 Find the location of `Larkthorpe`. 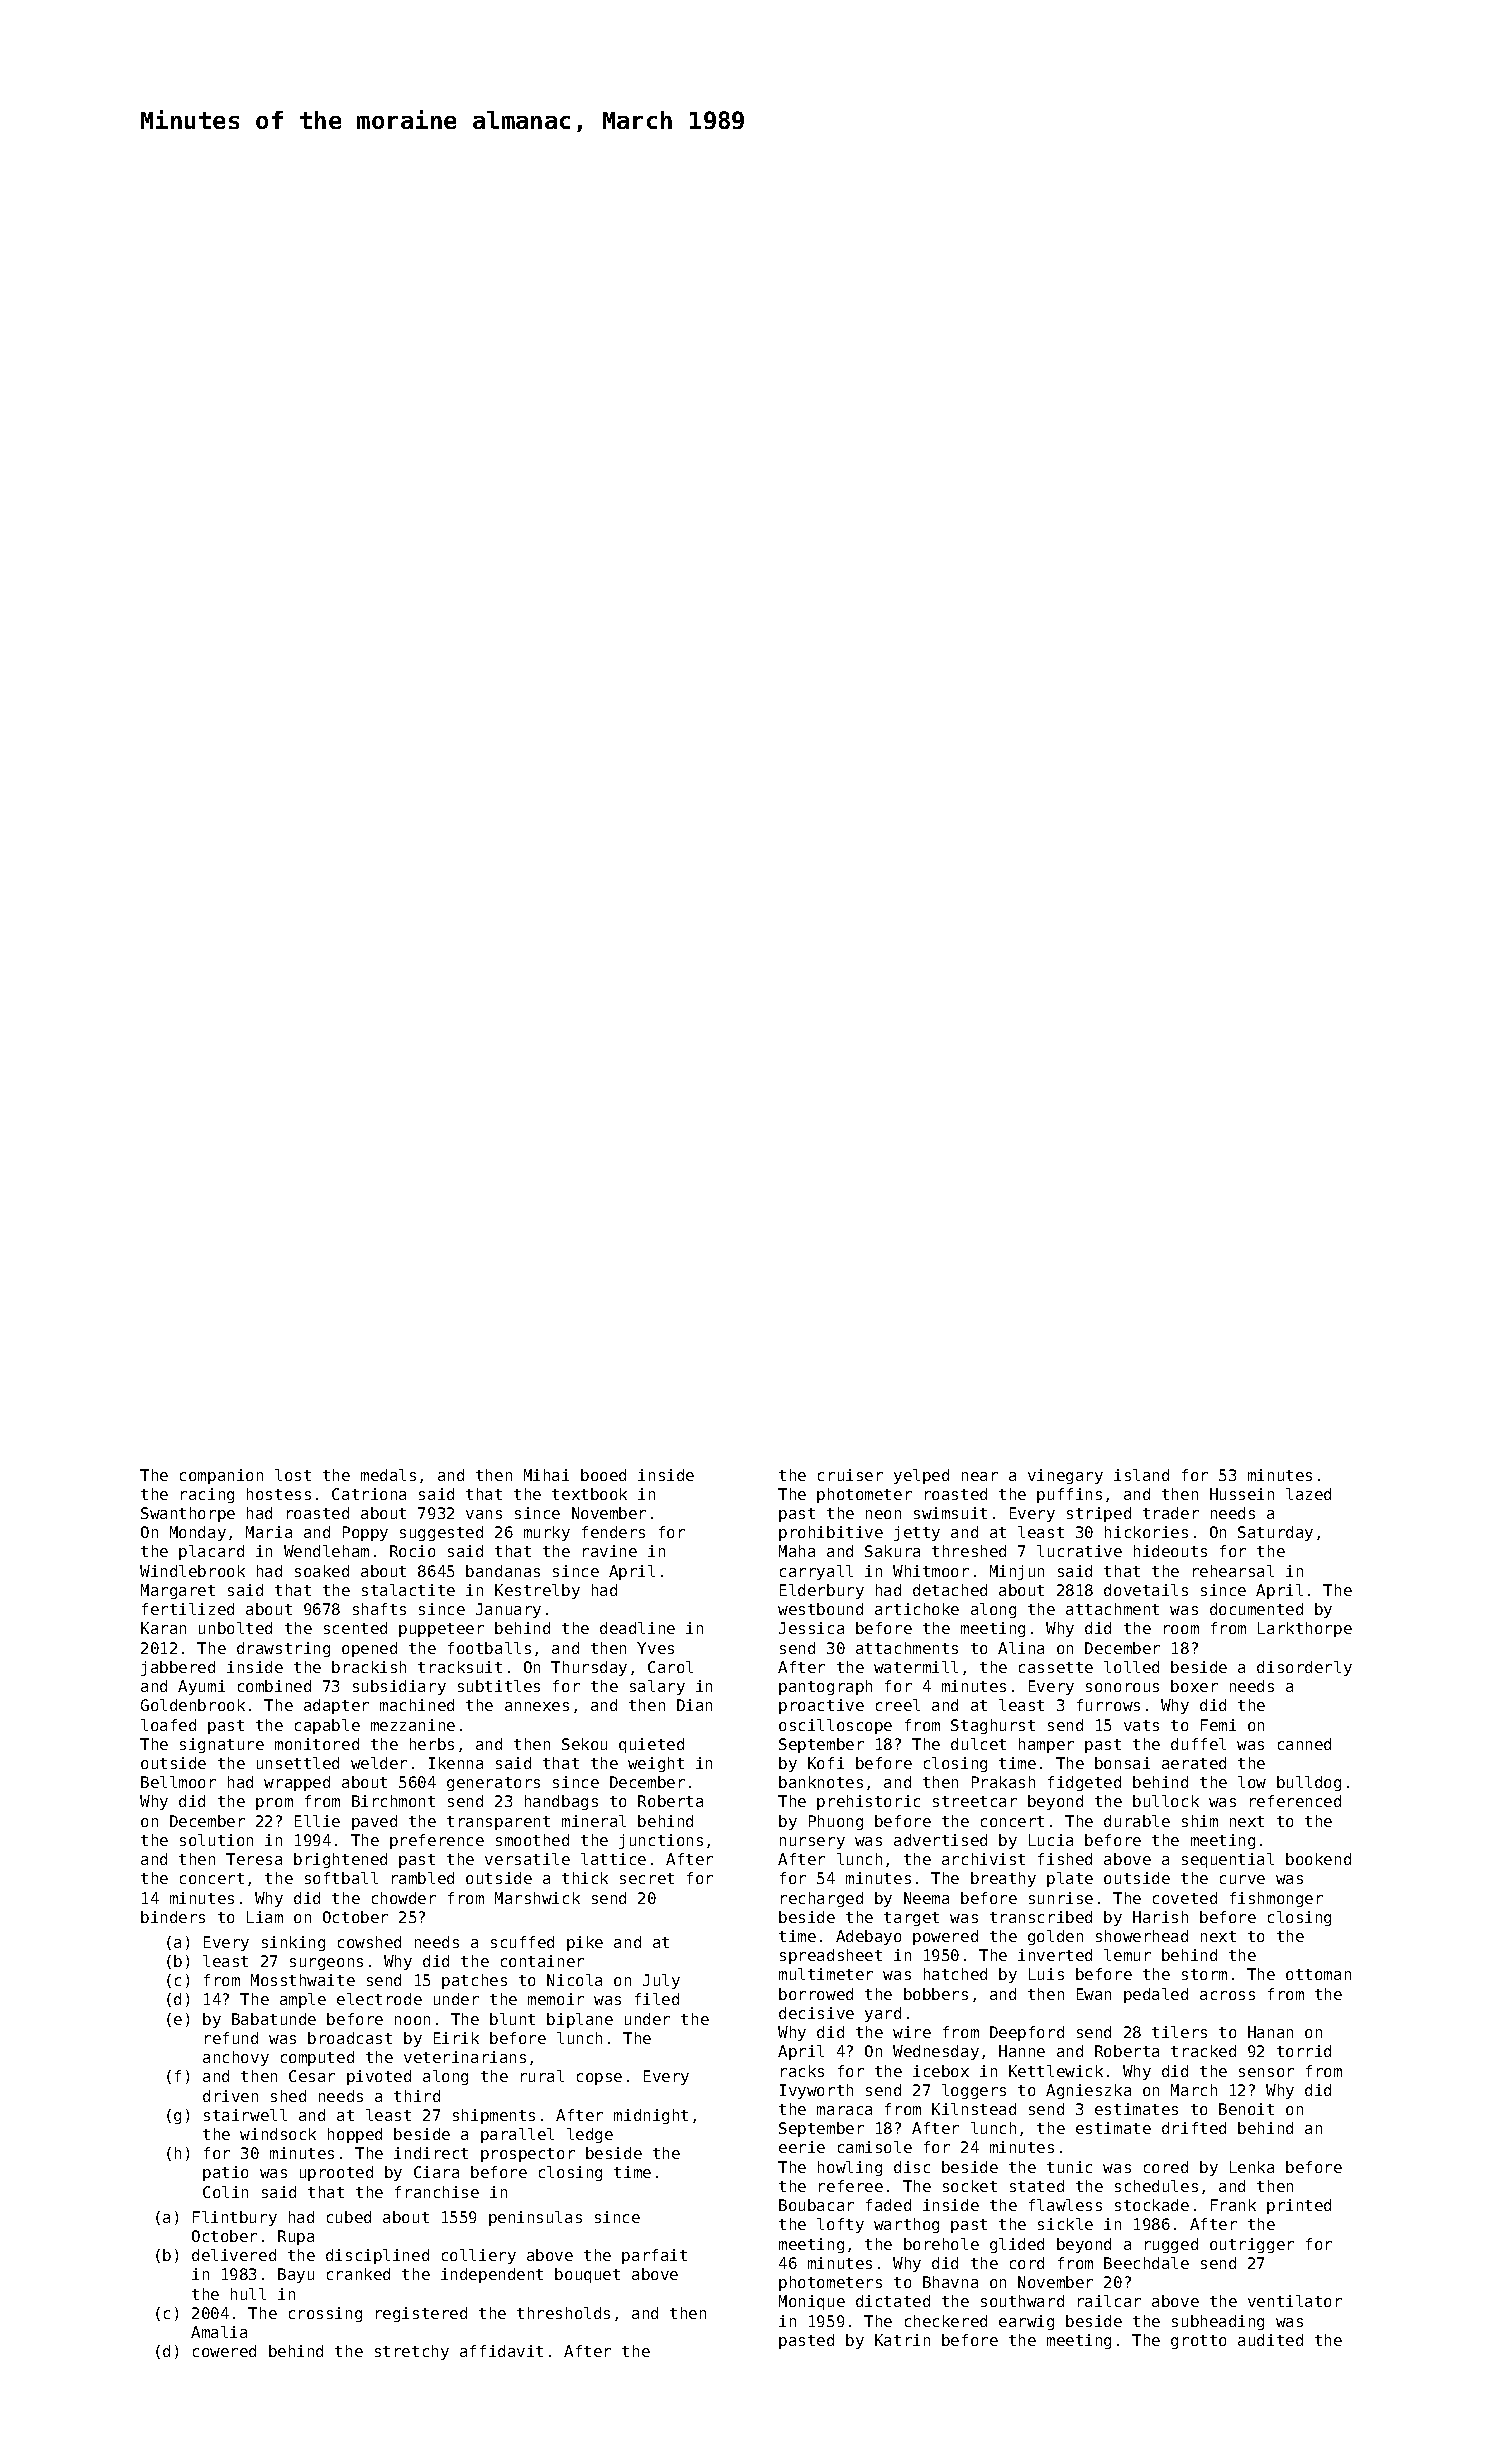

Larkthorpe is located at coordinates (1305, 1629).
